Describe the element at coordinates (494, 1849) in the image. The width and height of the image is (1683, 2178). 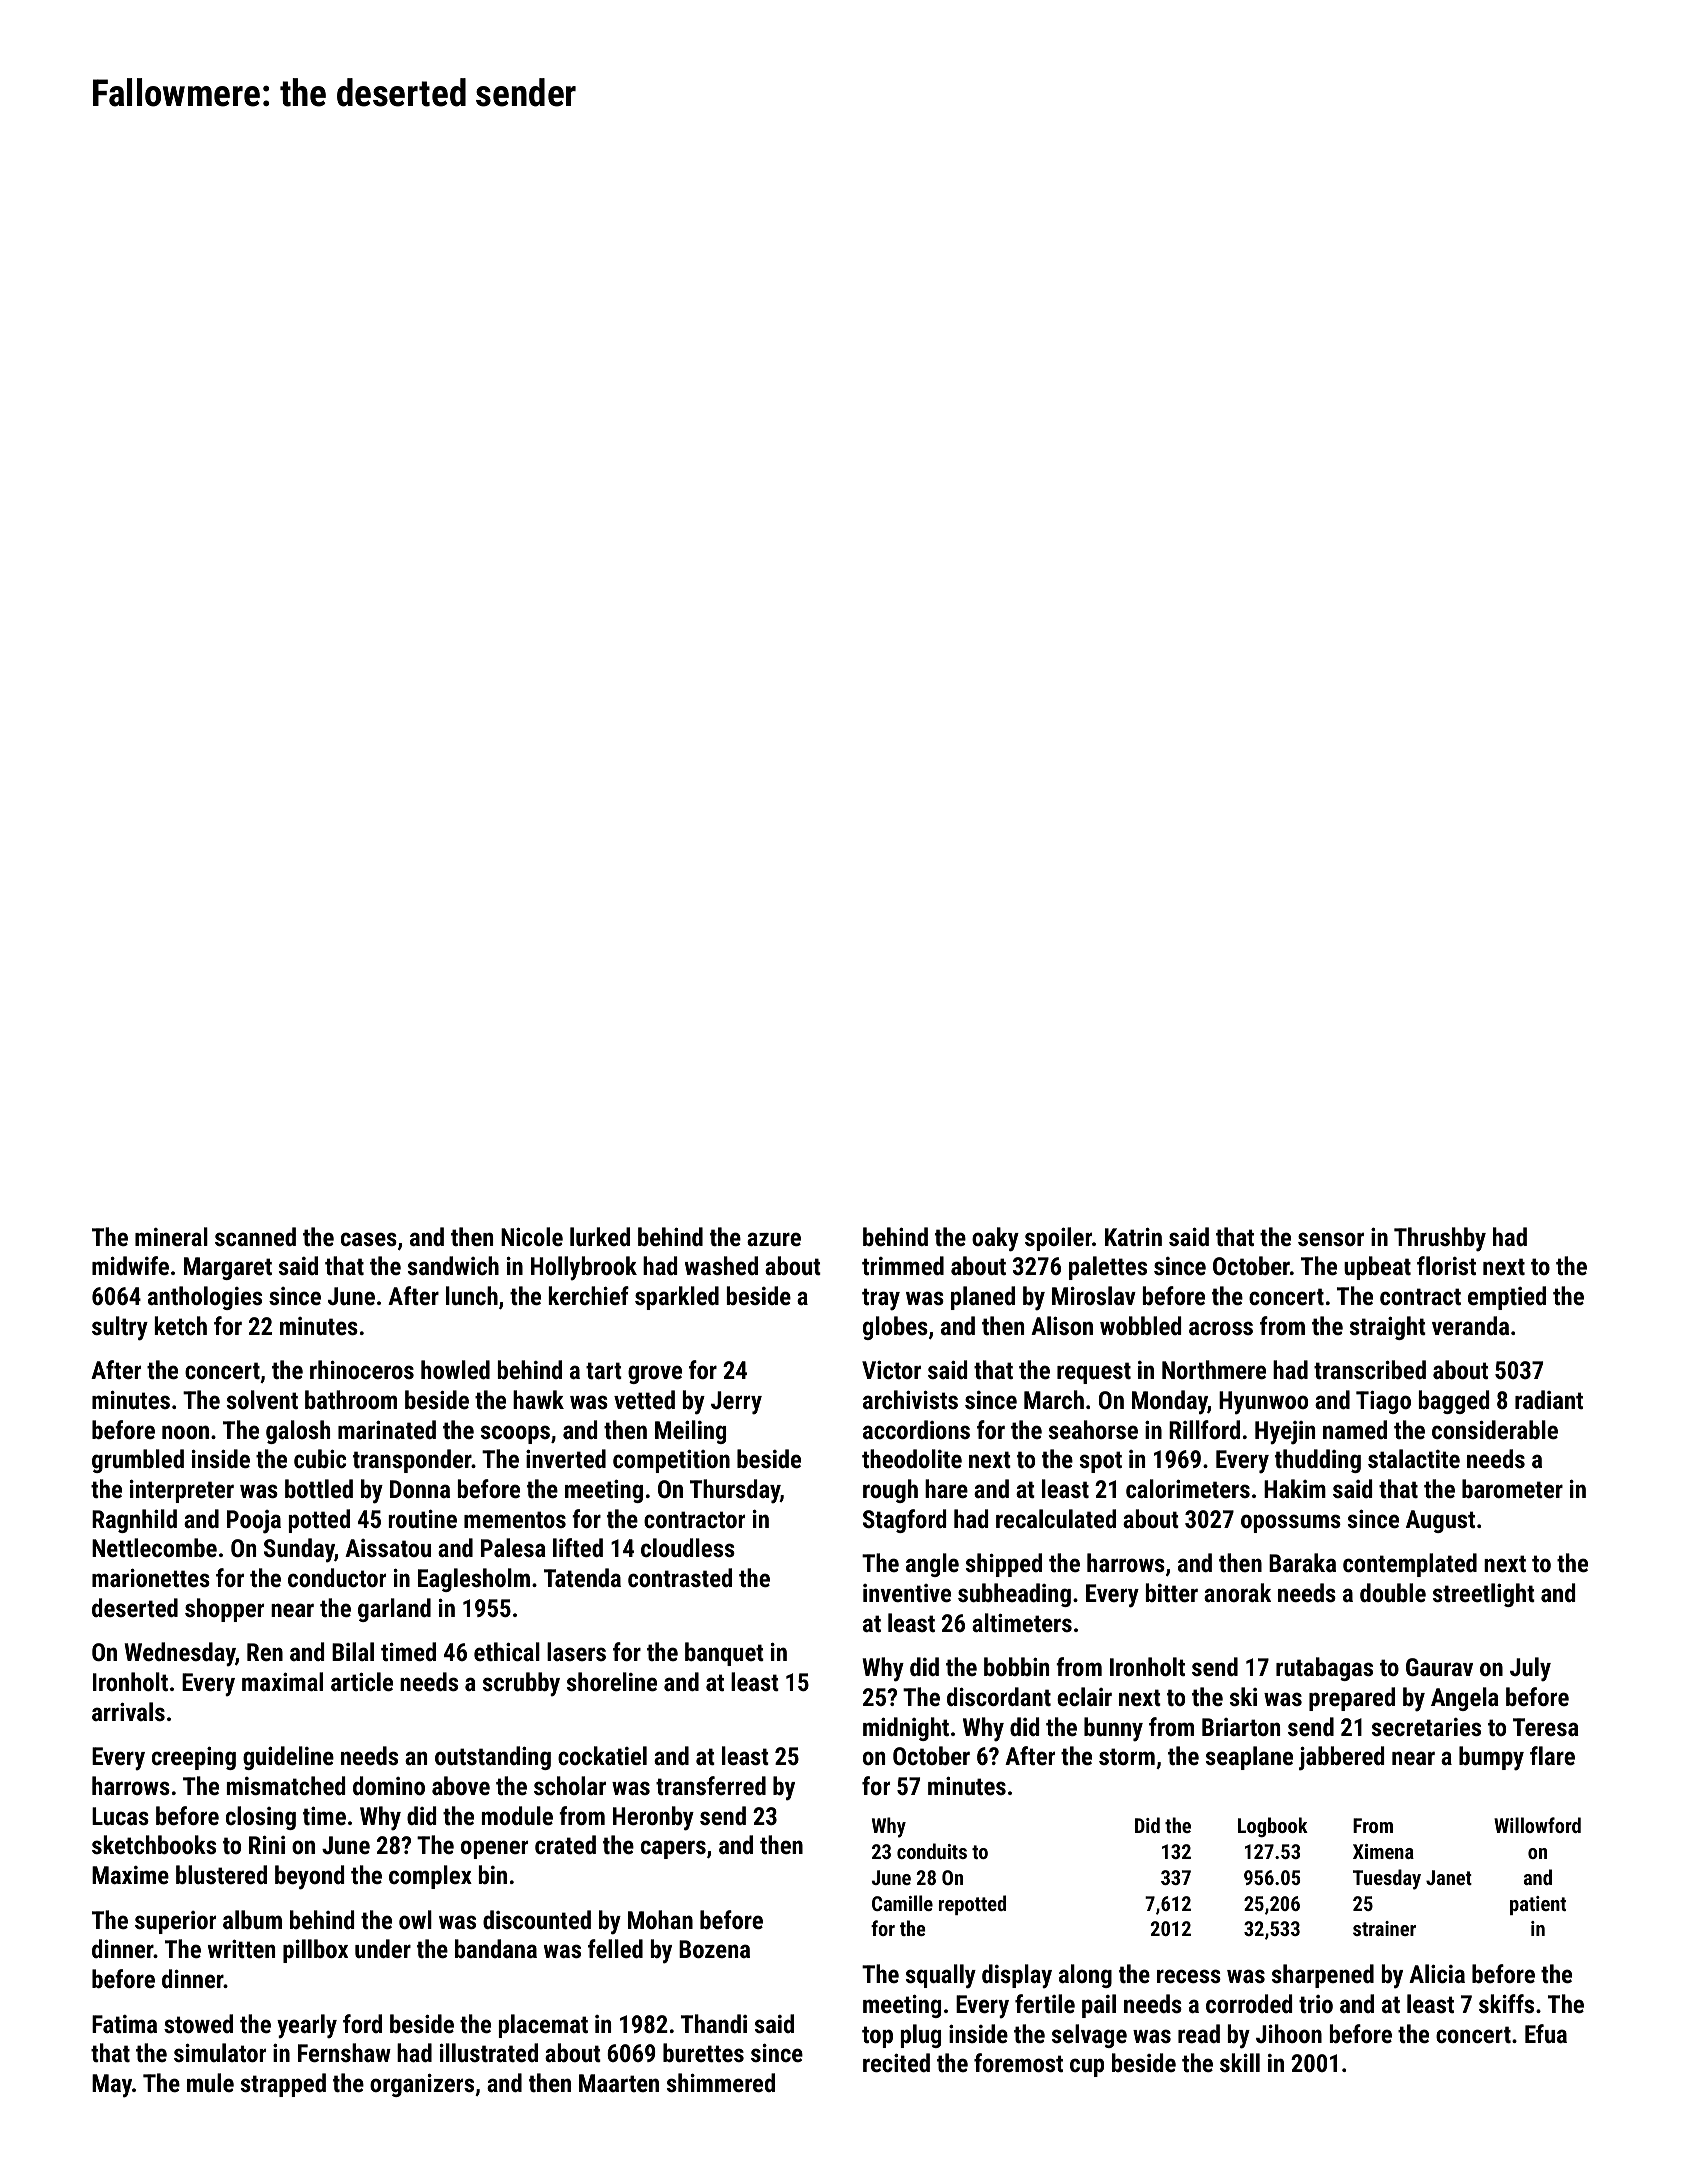
I see `opener` at that location.
